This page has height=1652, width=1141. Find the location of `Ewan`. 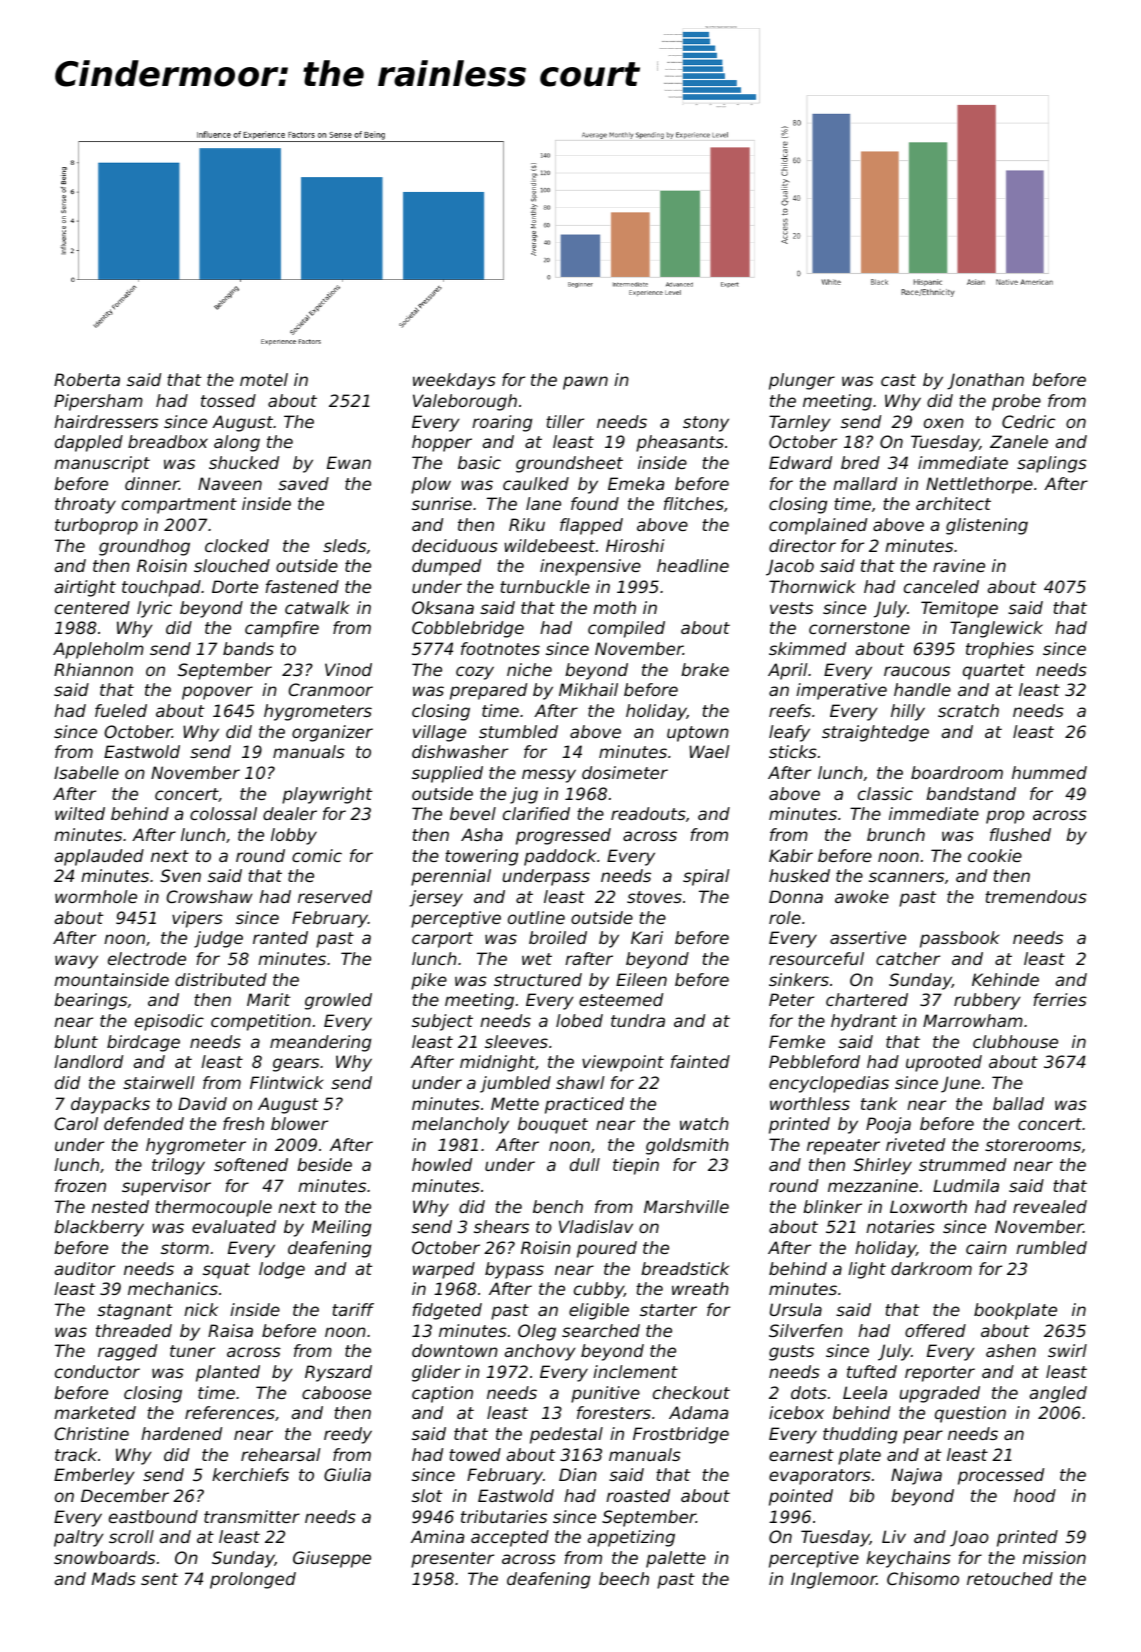

Ewan is located at coordinates (349, 462).
